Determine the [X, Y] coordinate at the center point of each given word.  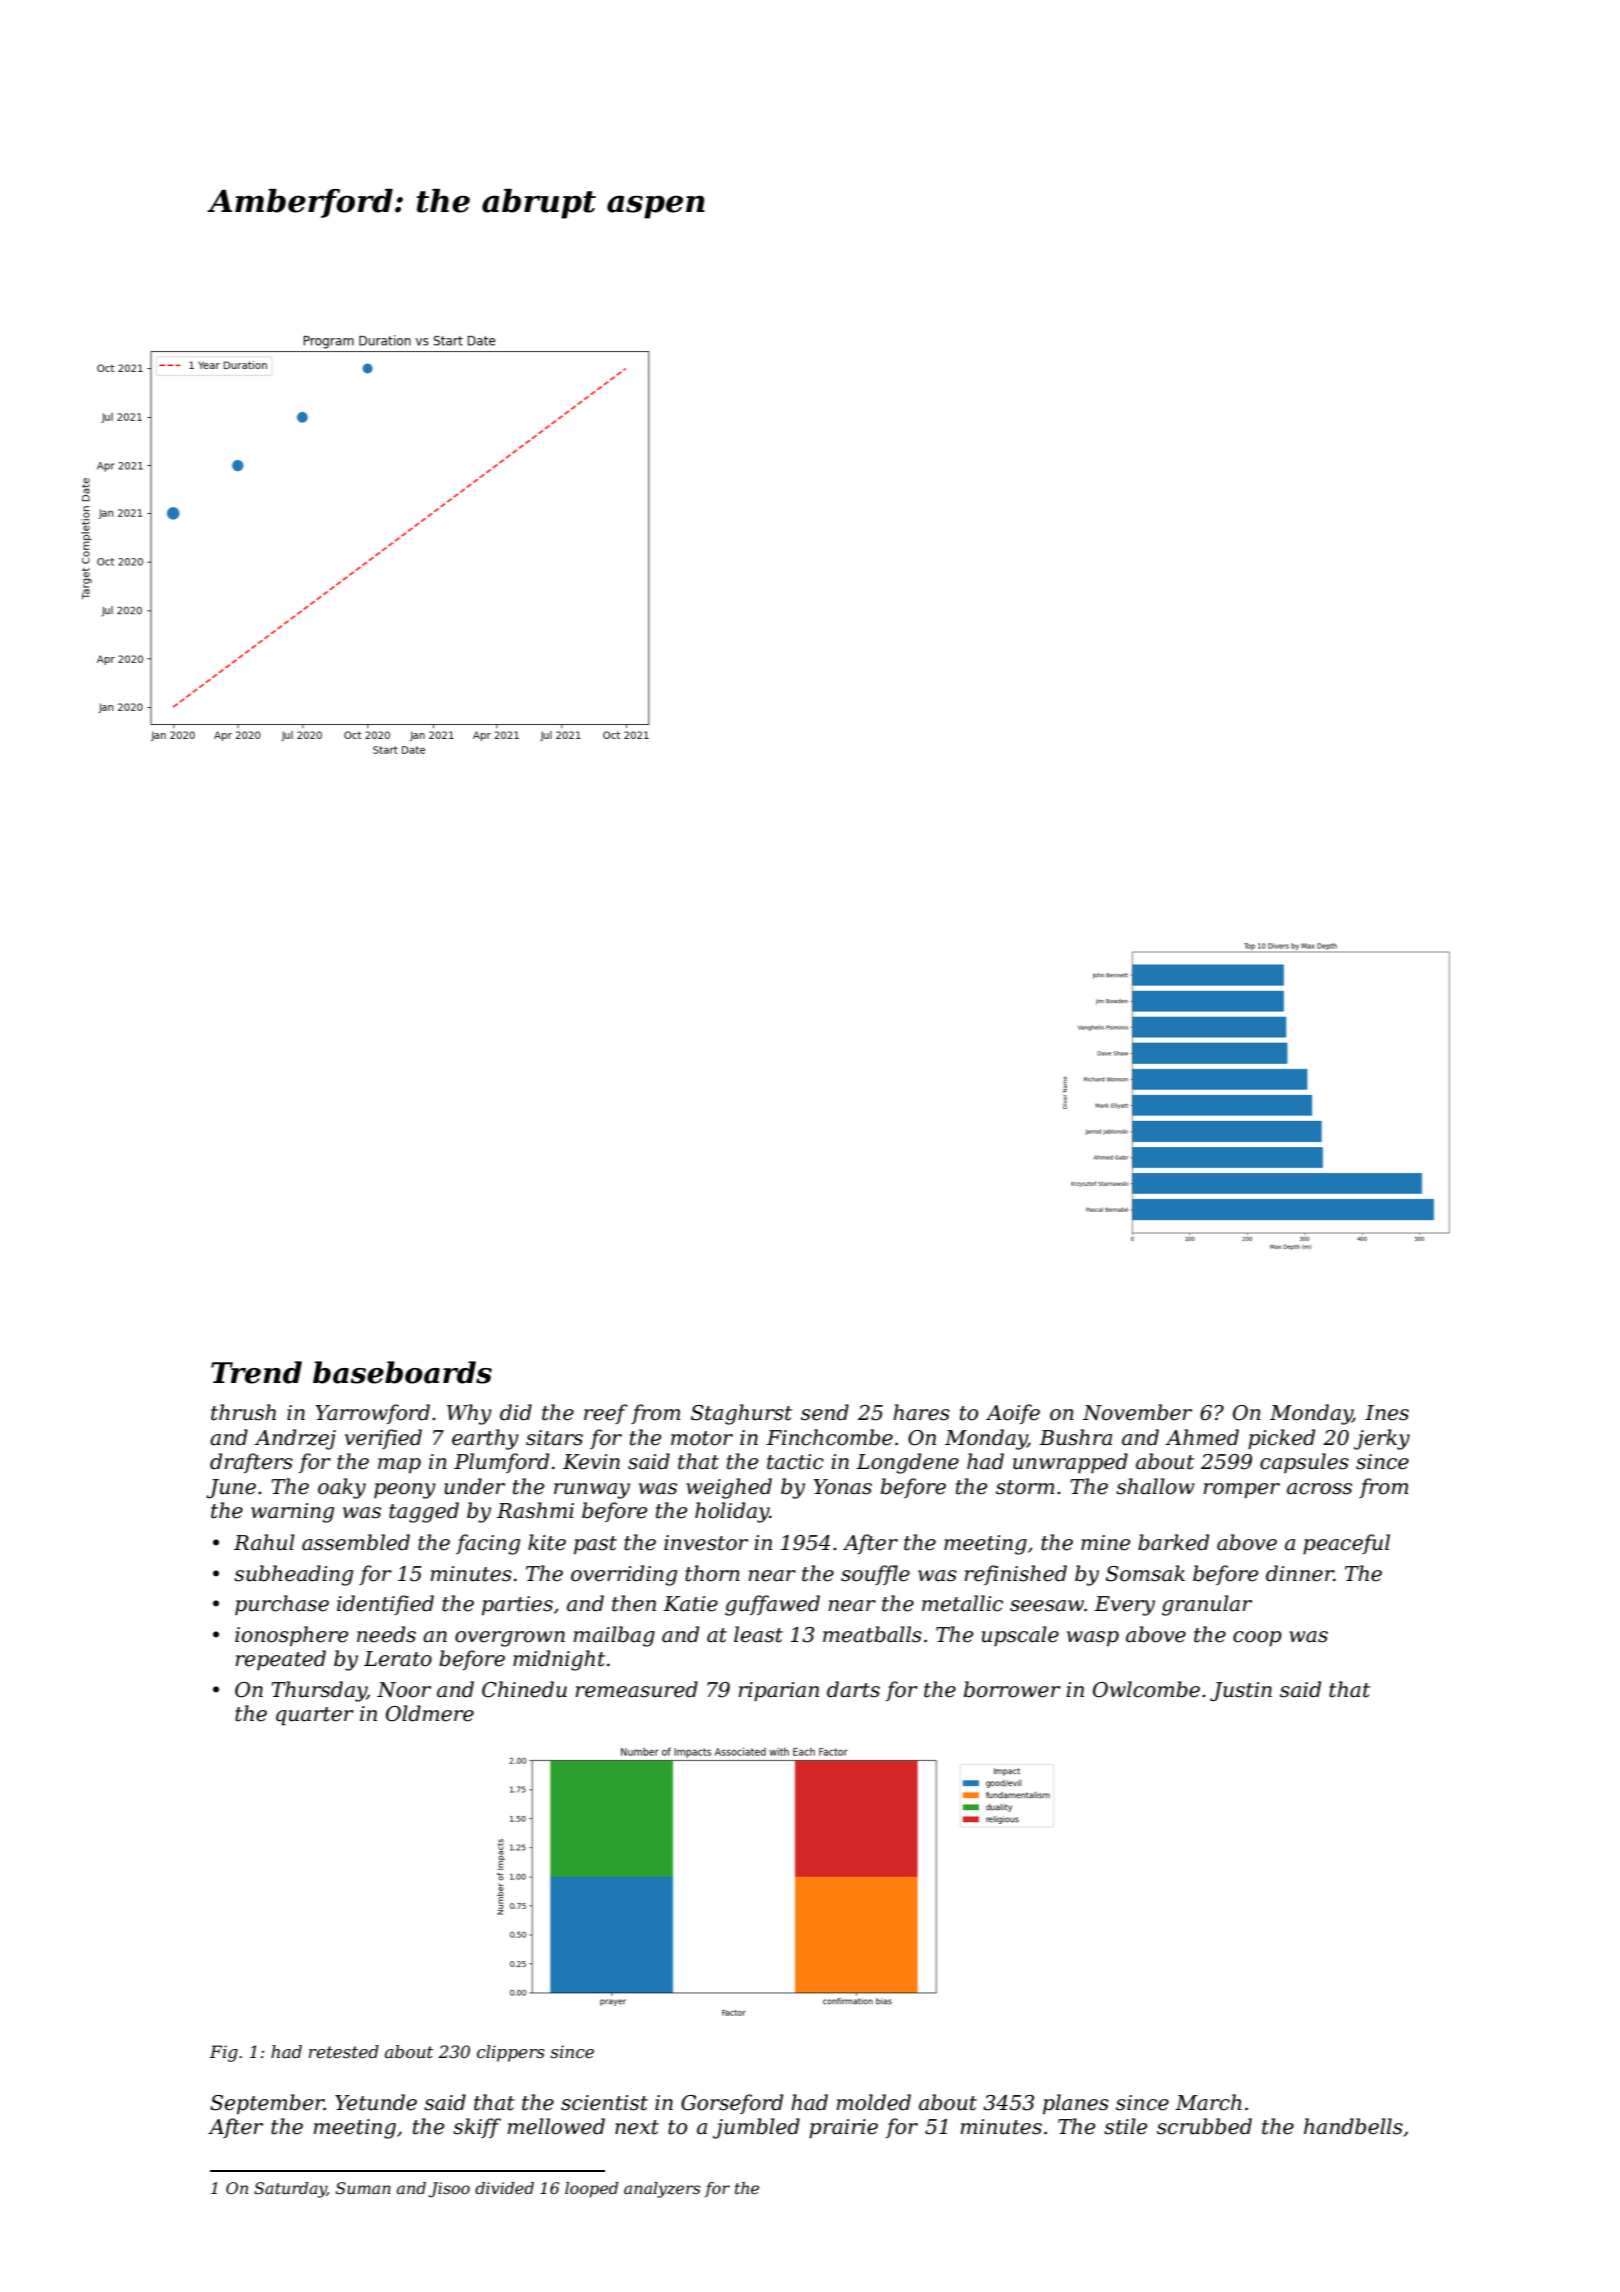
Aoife [1013, 1414]
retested [344, 2051]
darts [853, 1689]
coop [1257, 1639]
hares [921, 1412]
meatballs [872, 1634]
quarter [315, 1716]
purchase [282, 1605]
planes [1076, 2104]
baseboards [402, 1372]
